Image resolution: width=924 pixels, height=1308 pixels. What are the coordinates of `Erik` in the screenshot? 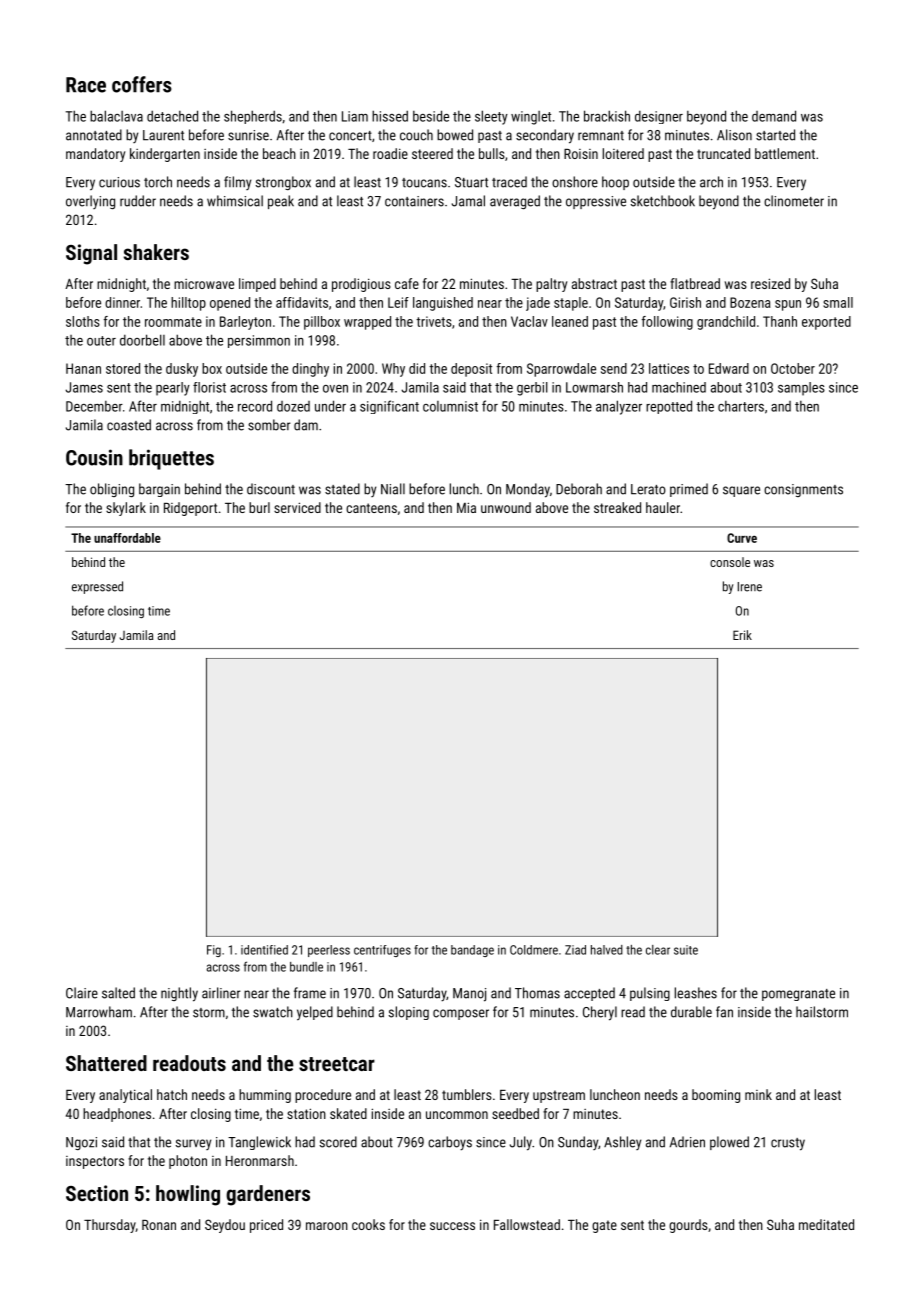 It's located at (742, 635).
